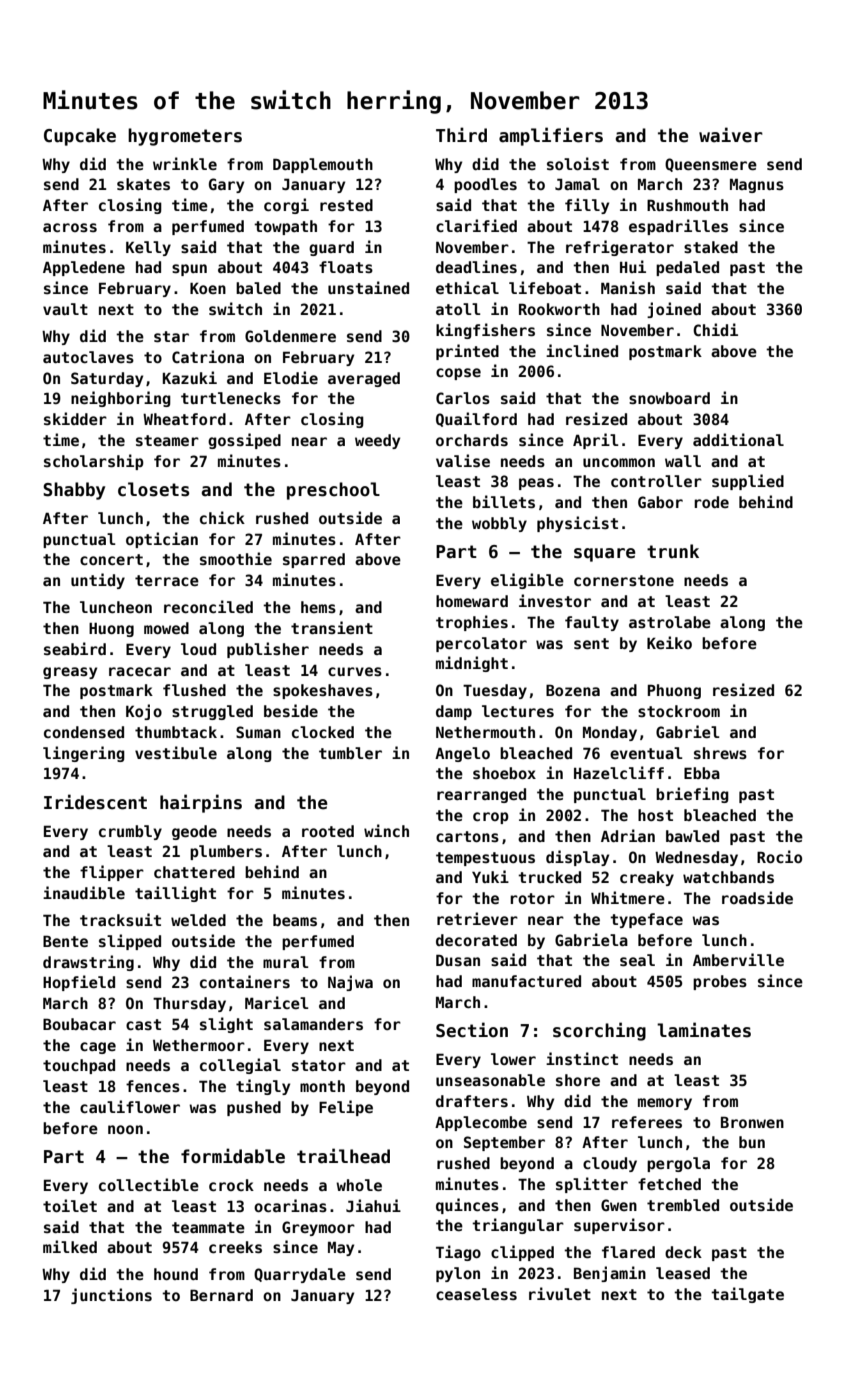 The height and width of the screenshot is (1400, 849). Describe the element at coordinates (208, 606) in the screenshot. I see `reconciled` at that location.
